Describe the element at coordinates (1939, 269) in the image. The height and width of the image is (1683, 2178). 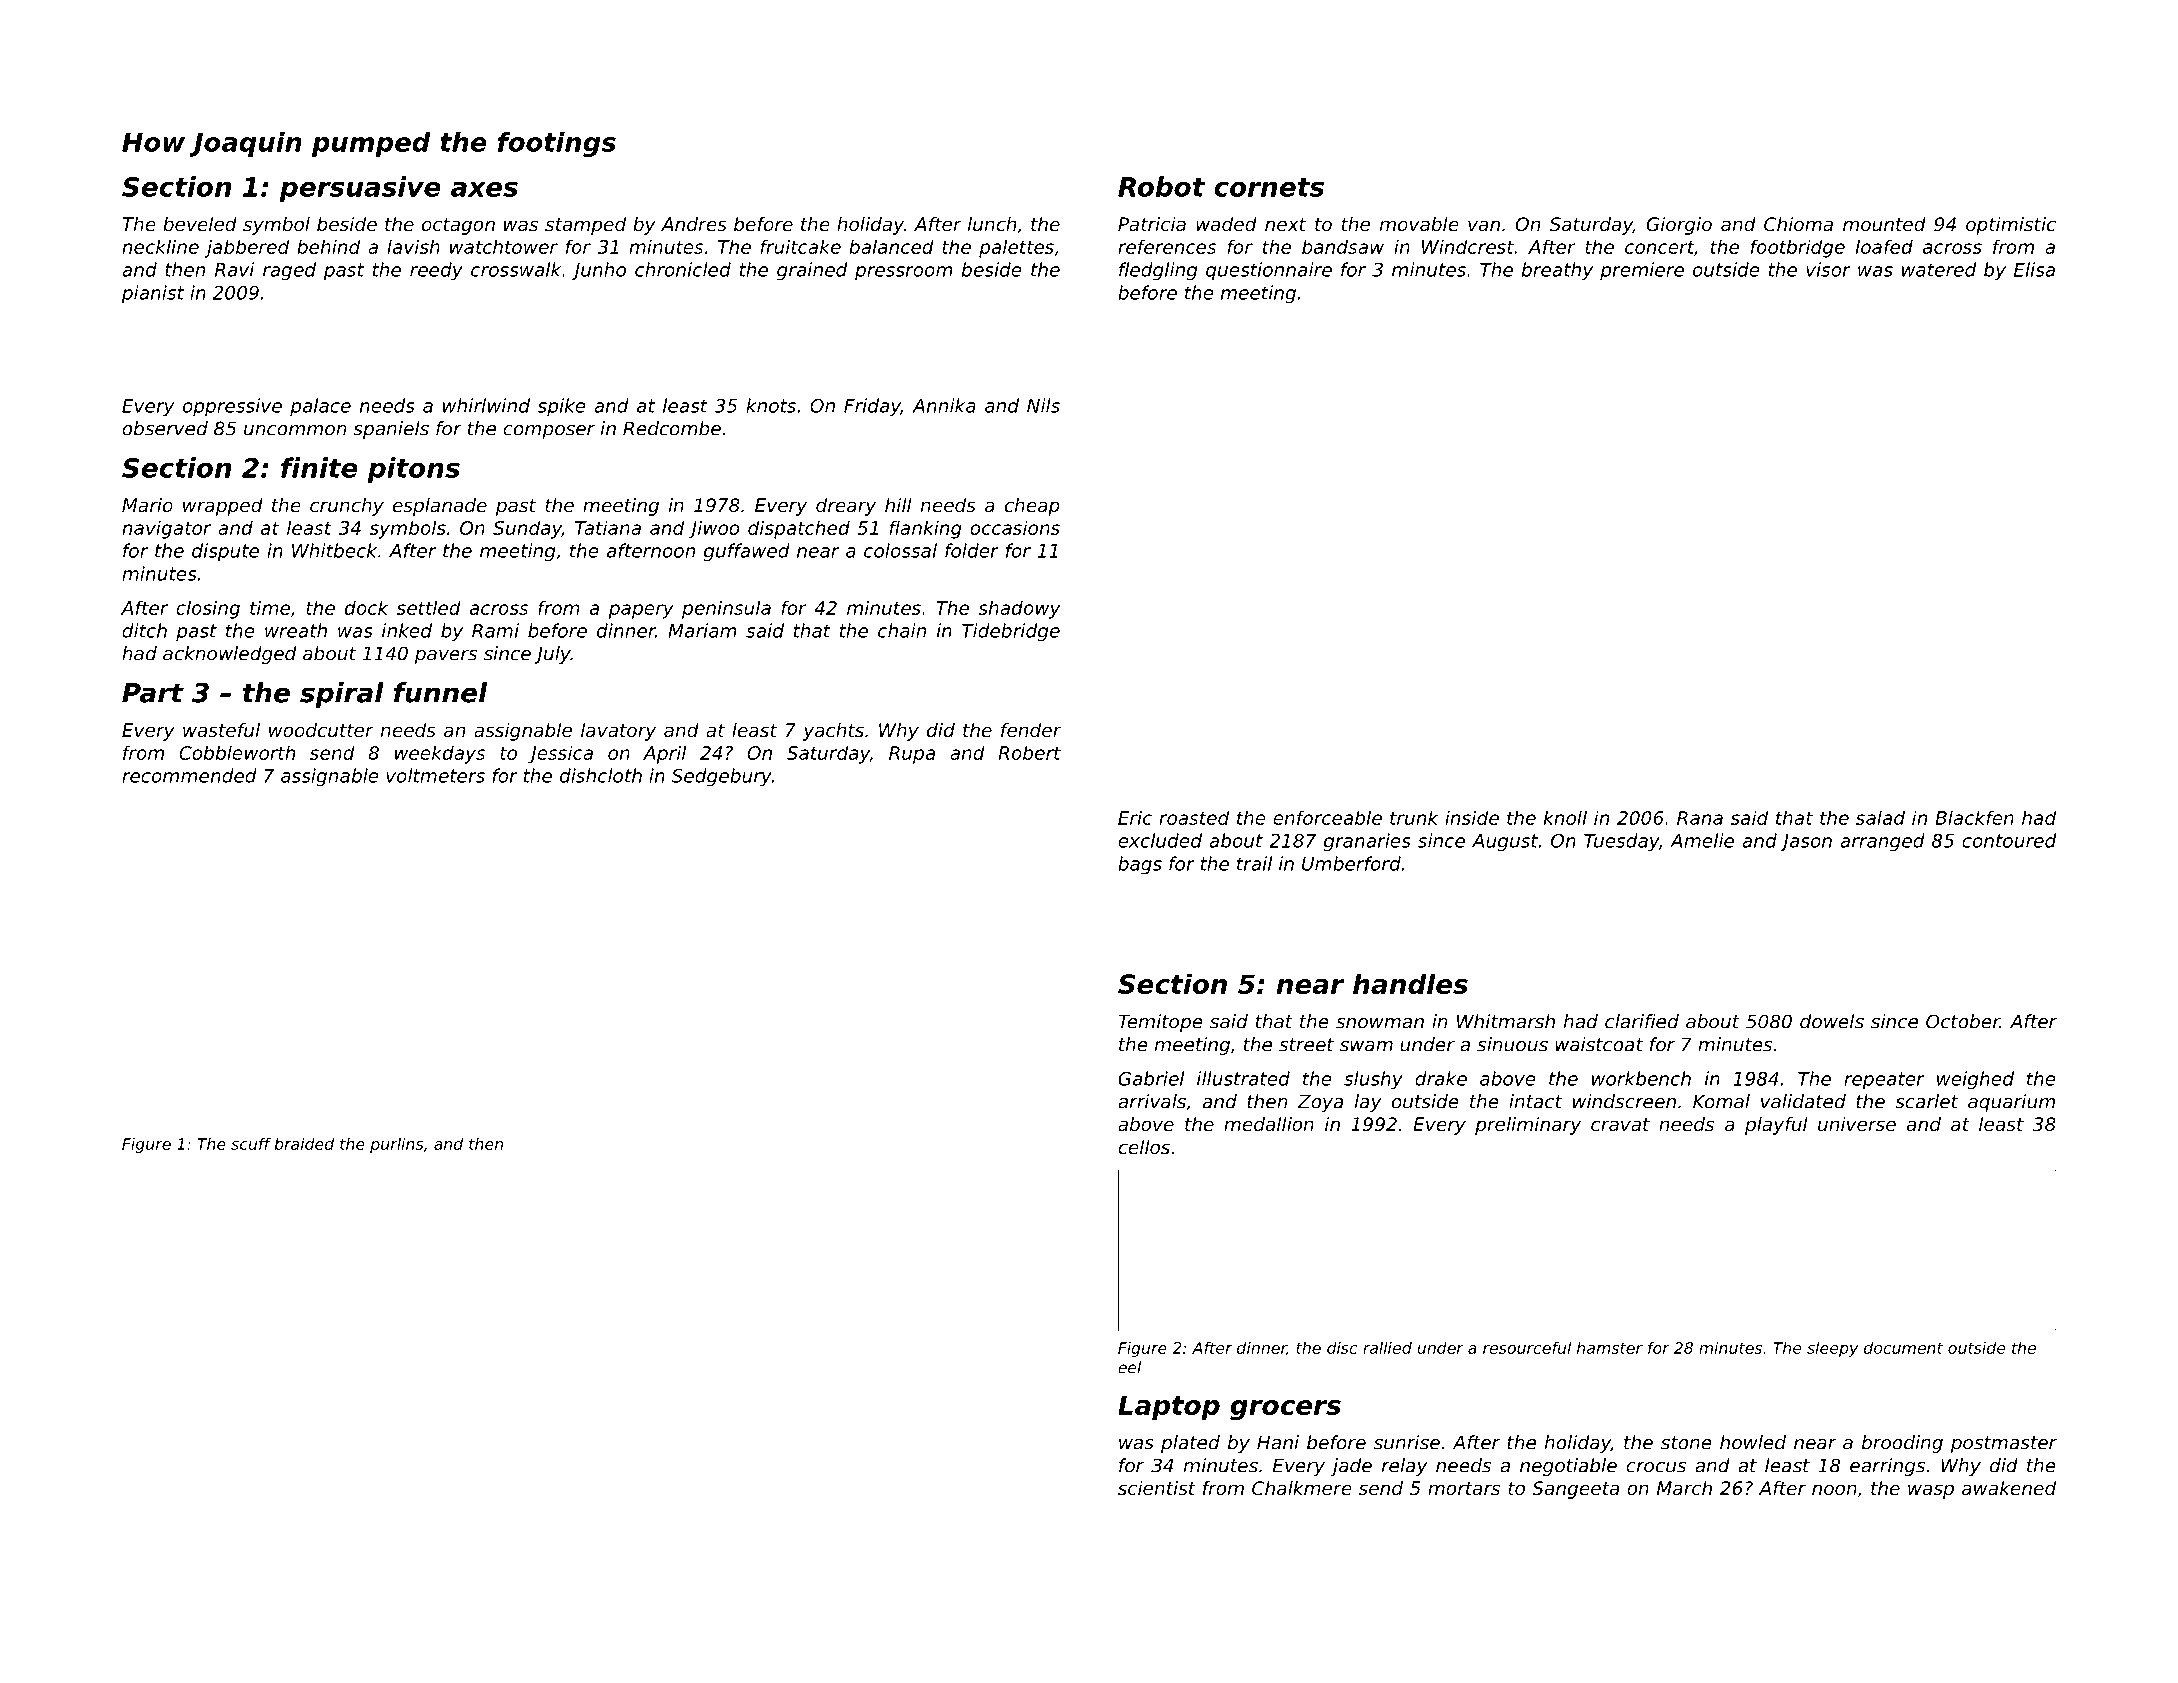
I see `watered` at that location.
